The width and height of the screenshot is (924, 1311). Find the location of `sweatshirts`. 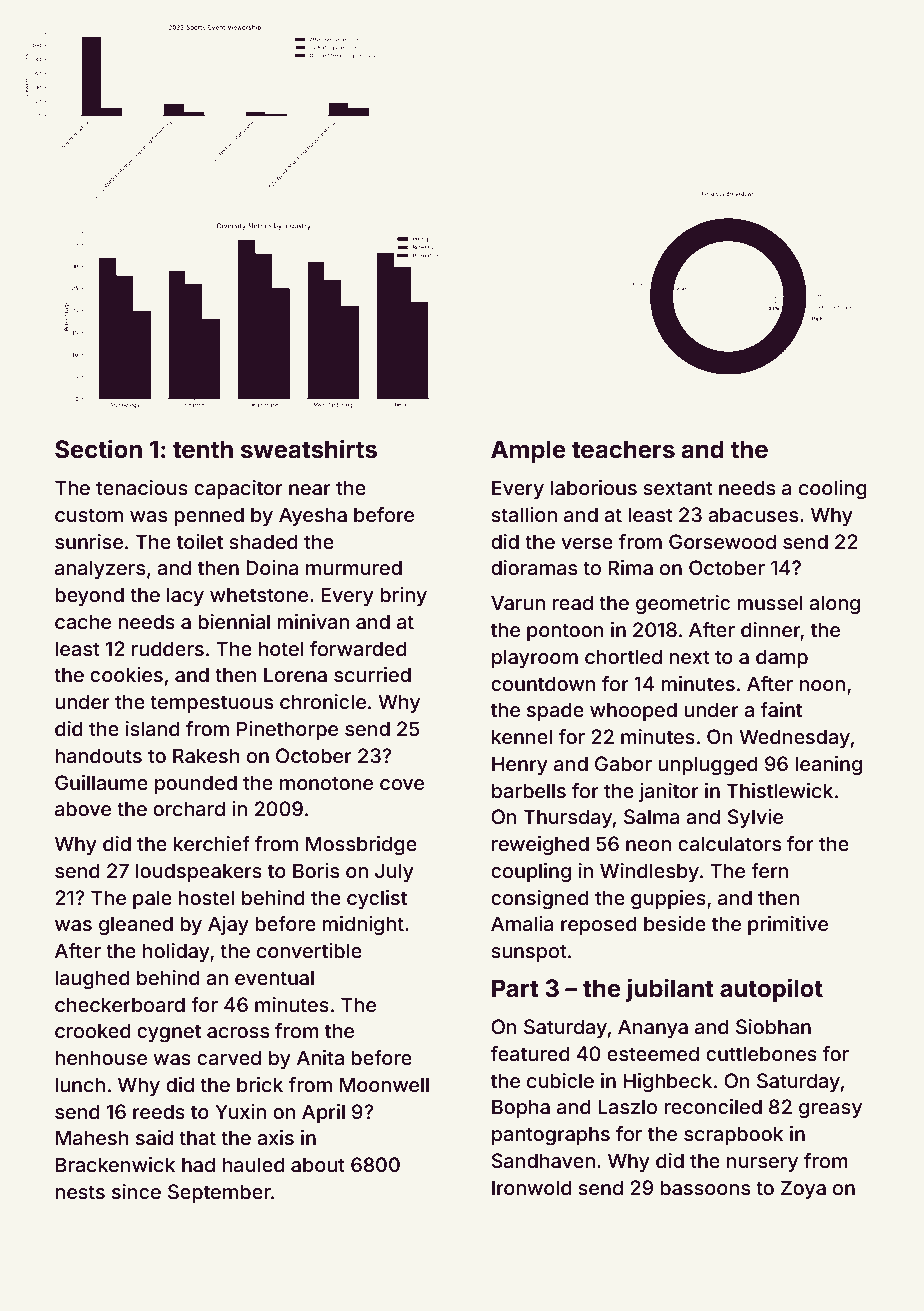

sweatshirts is located at coordinates (309, 449).
